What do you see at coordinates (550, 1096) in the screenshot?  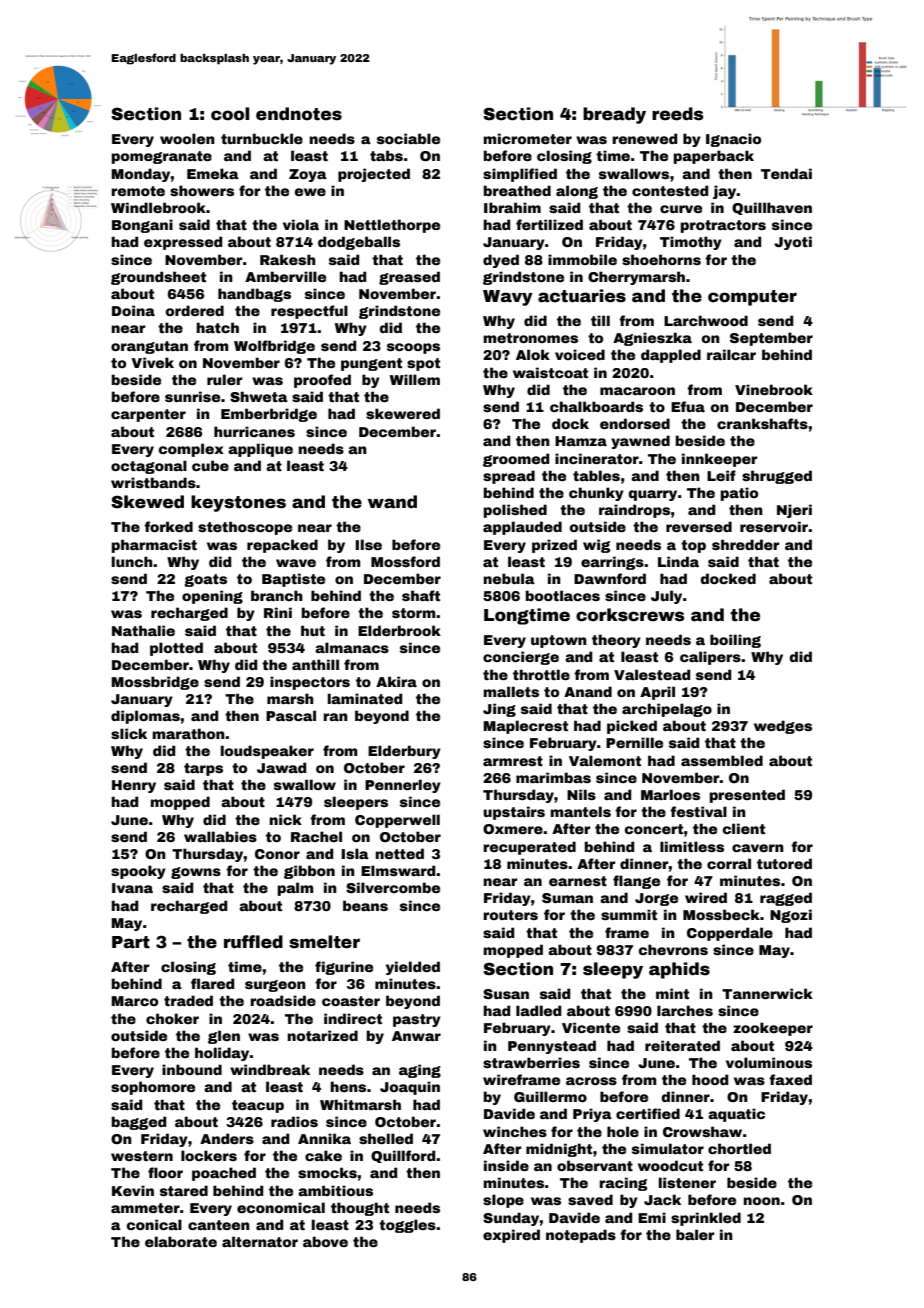 I see `Guillermo` at bounding box center [550, 1096].
